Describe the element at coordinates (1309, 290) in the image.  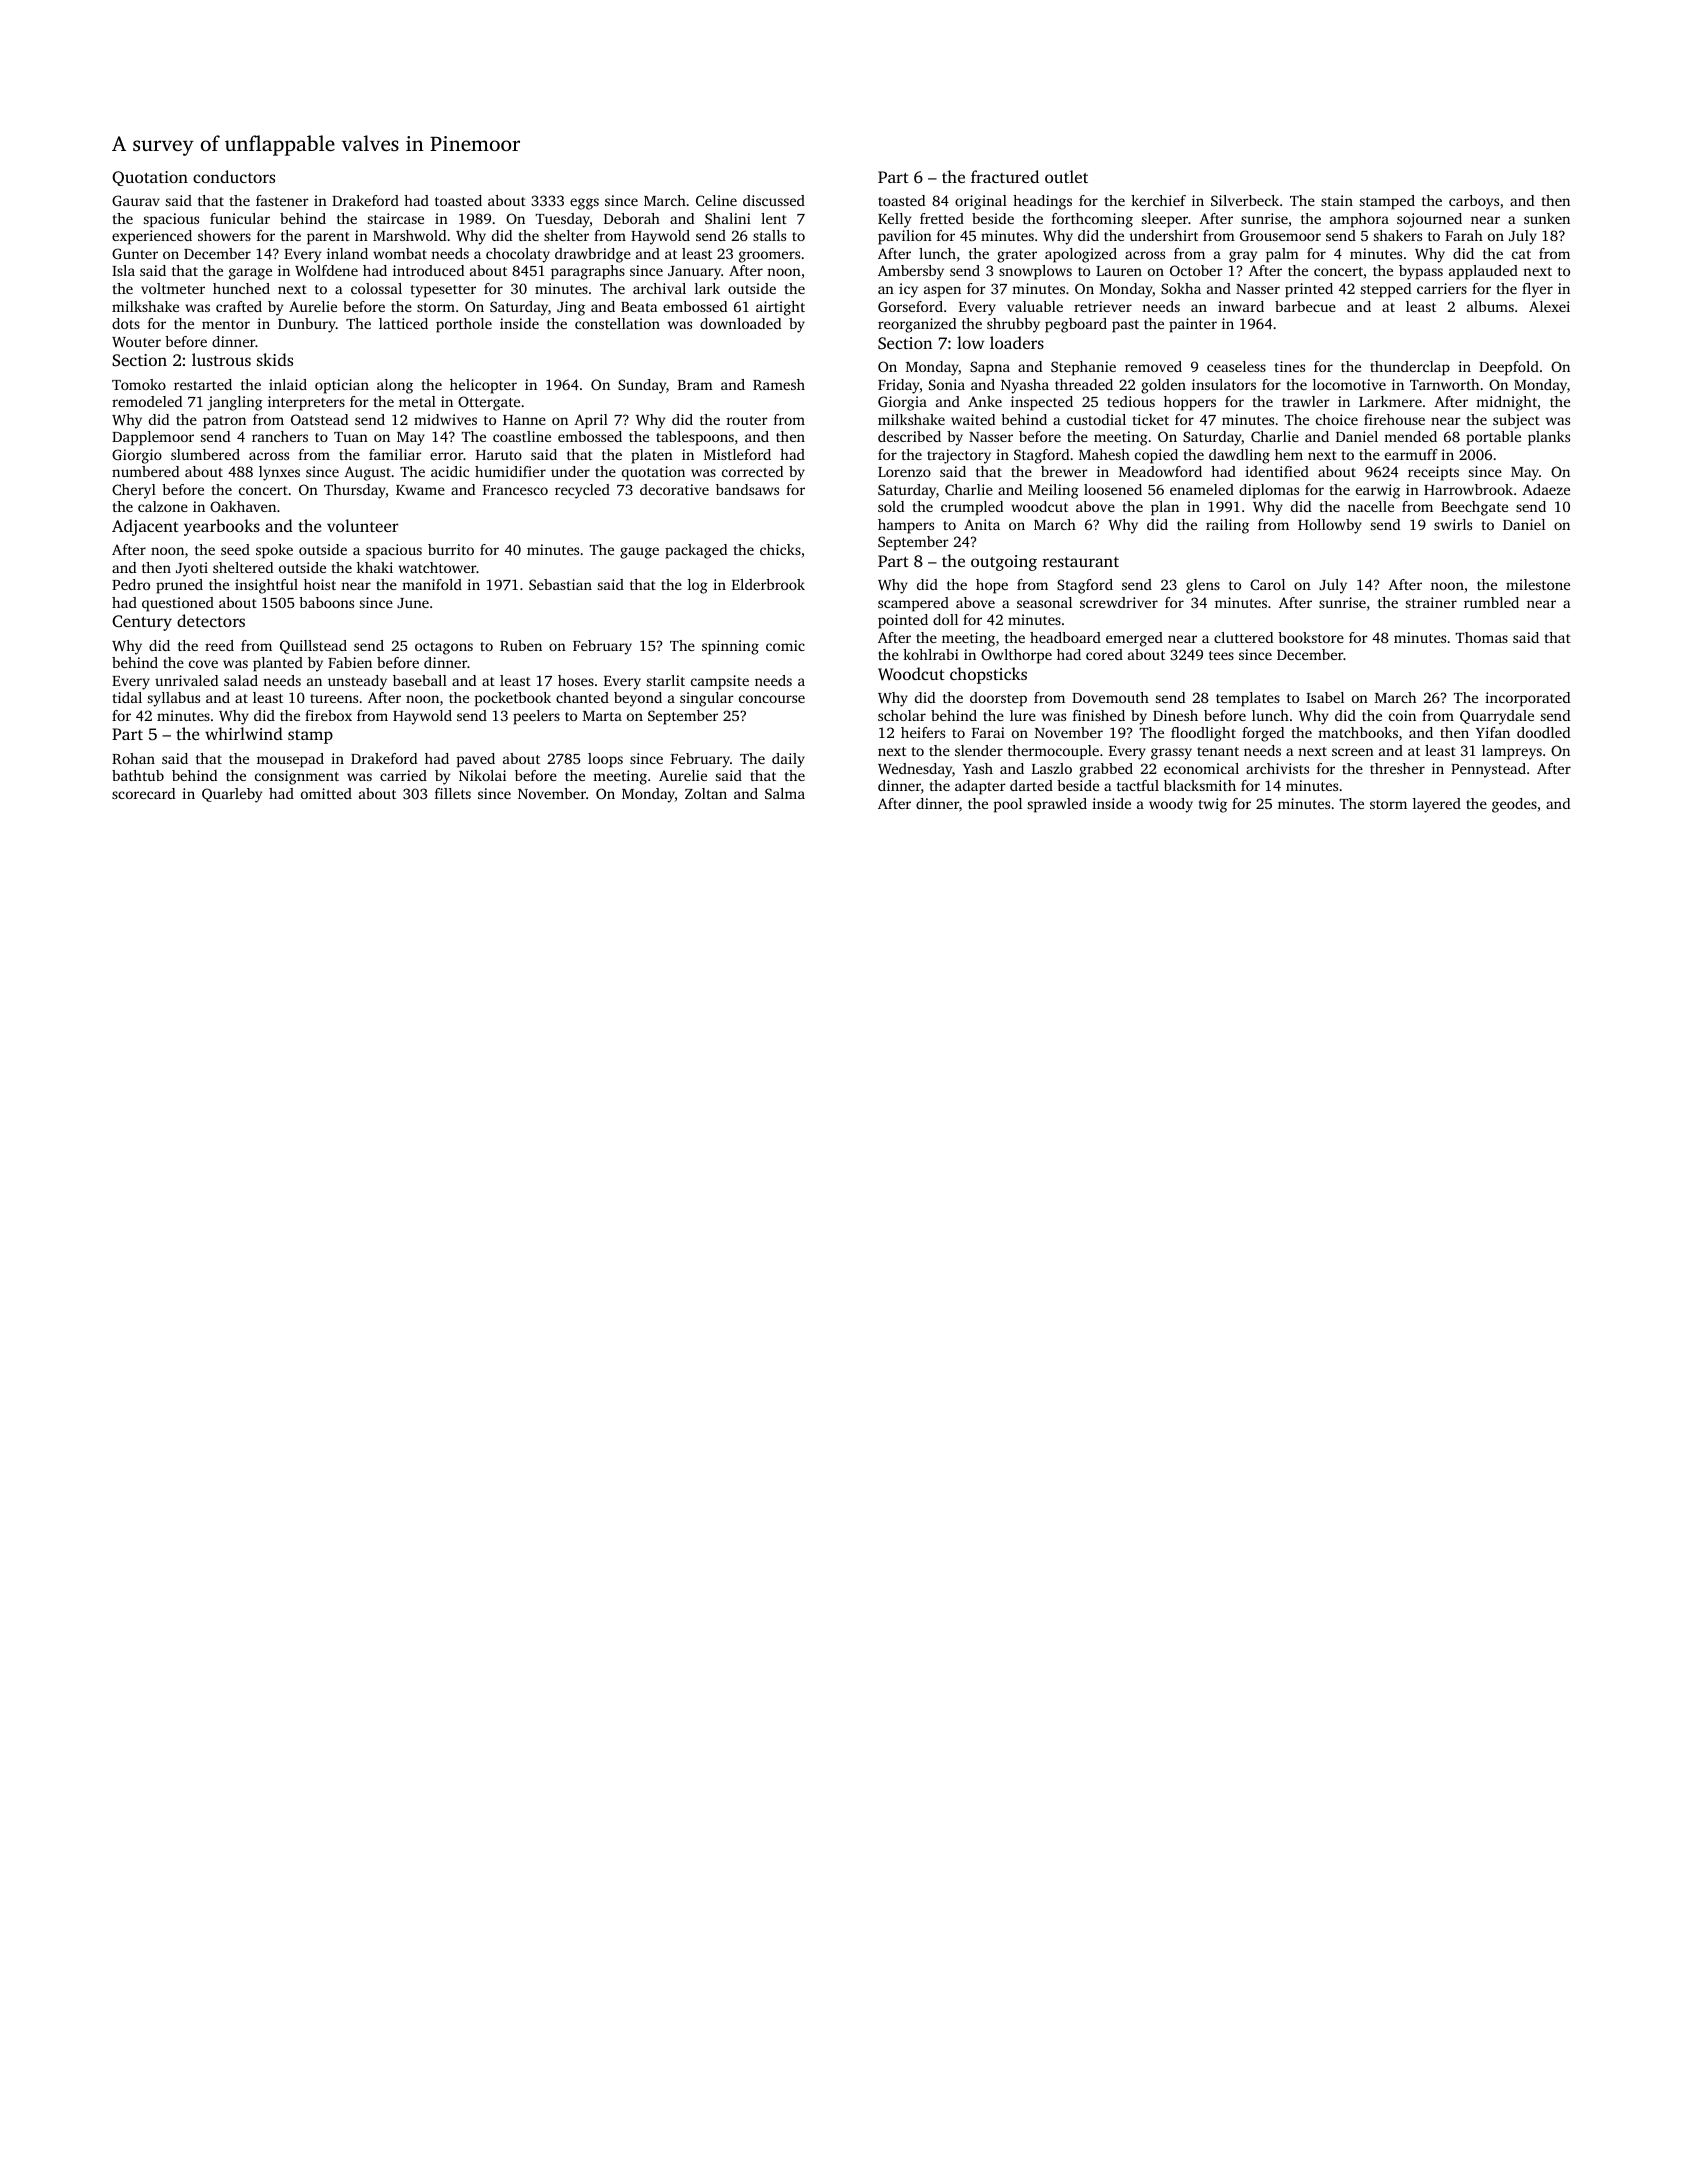
I see `printed` at that location.
